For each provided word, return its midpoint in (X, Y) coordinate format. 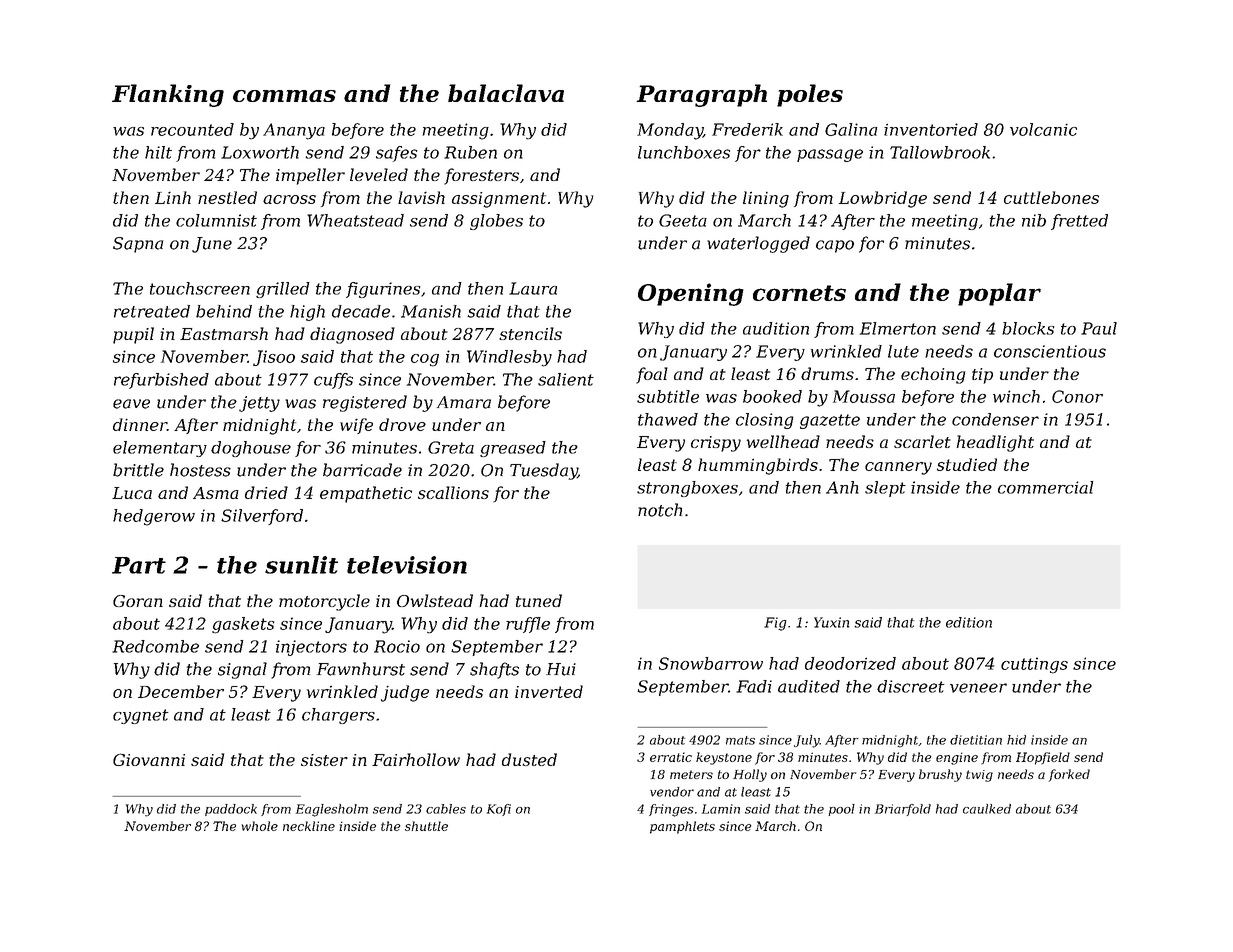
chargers (338, 716)
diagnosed (352, 335)
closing (765, 421)
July (807, 741)
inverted (549, 691)
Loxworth (260, 152)
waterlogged (758, 244)
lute (903, 351)
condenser (995, 419)
